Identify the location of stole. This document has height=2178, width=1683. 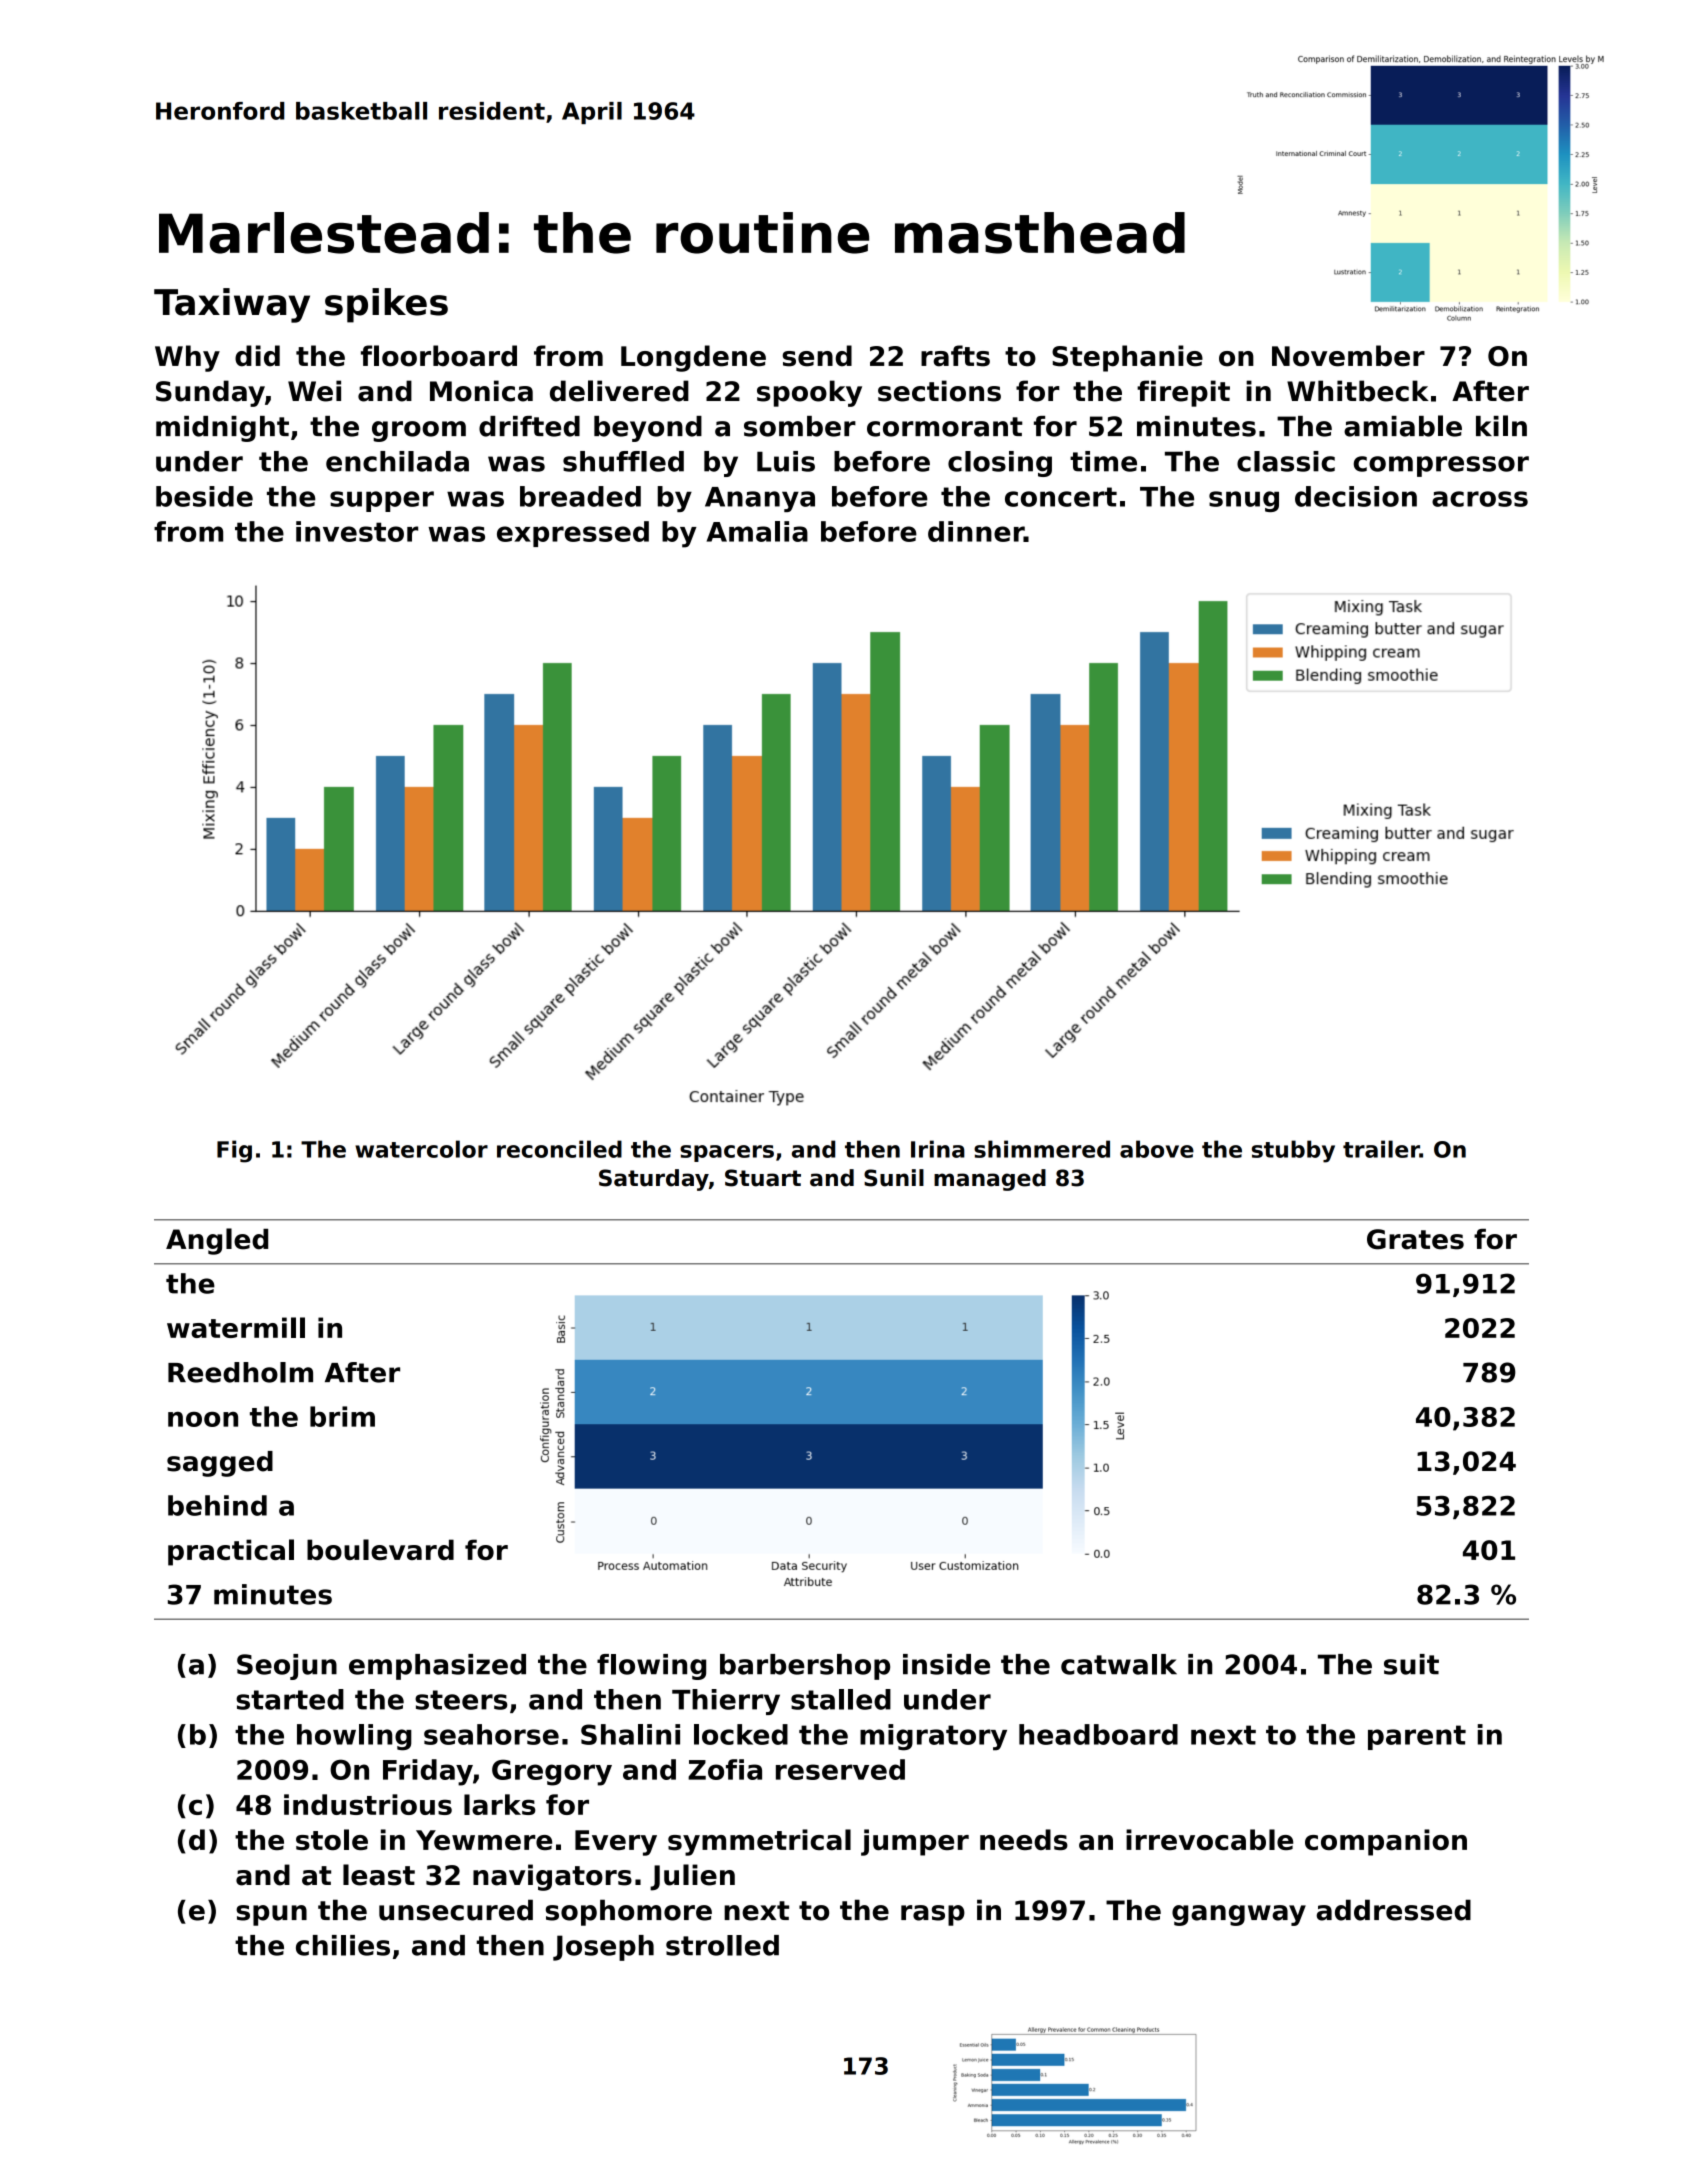
(332, 1839).
